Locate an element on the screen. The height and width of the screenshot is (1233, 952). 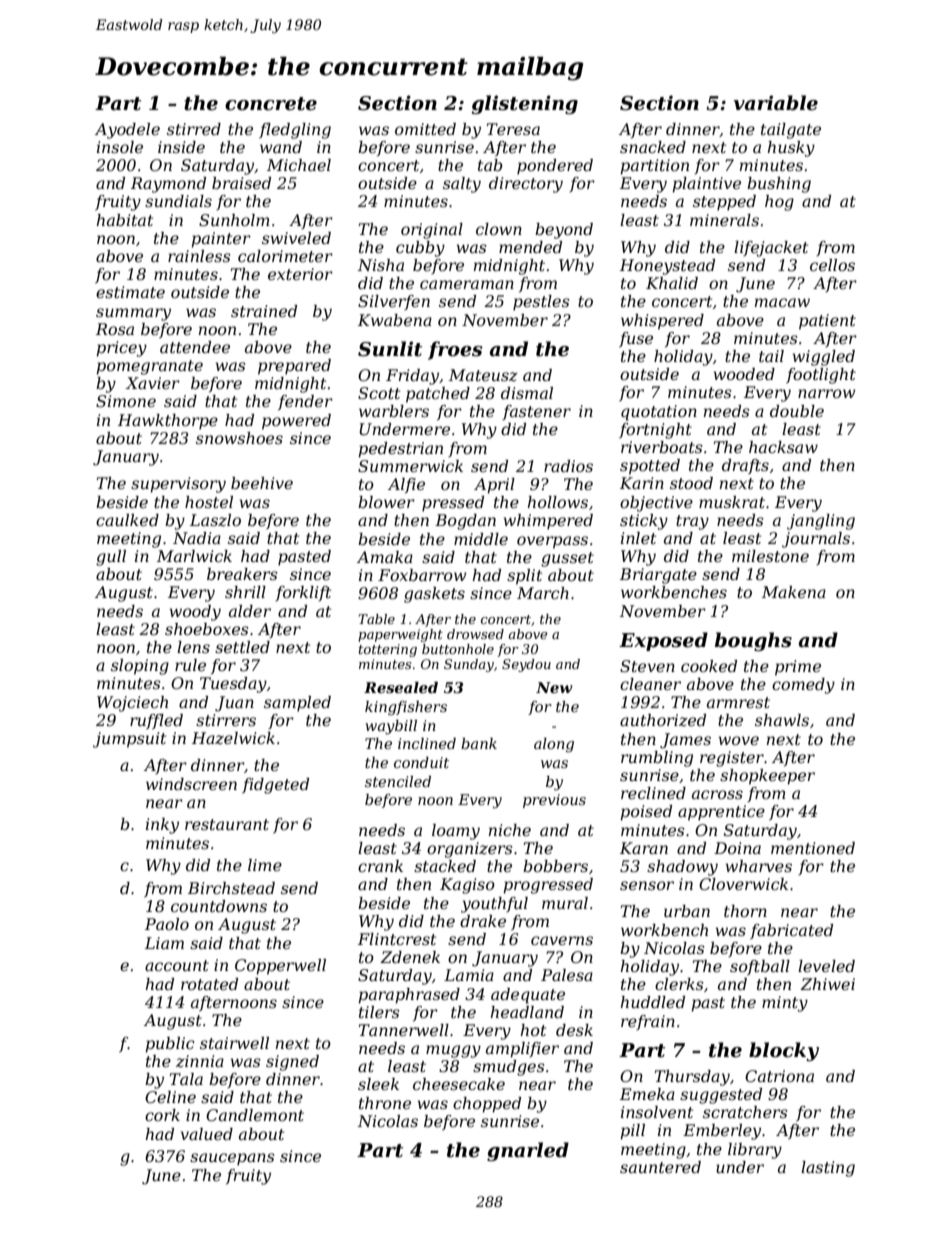
mentioned is located at coordinates (813, 848).
